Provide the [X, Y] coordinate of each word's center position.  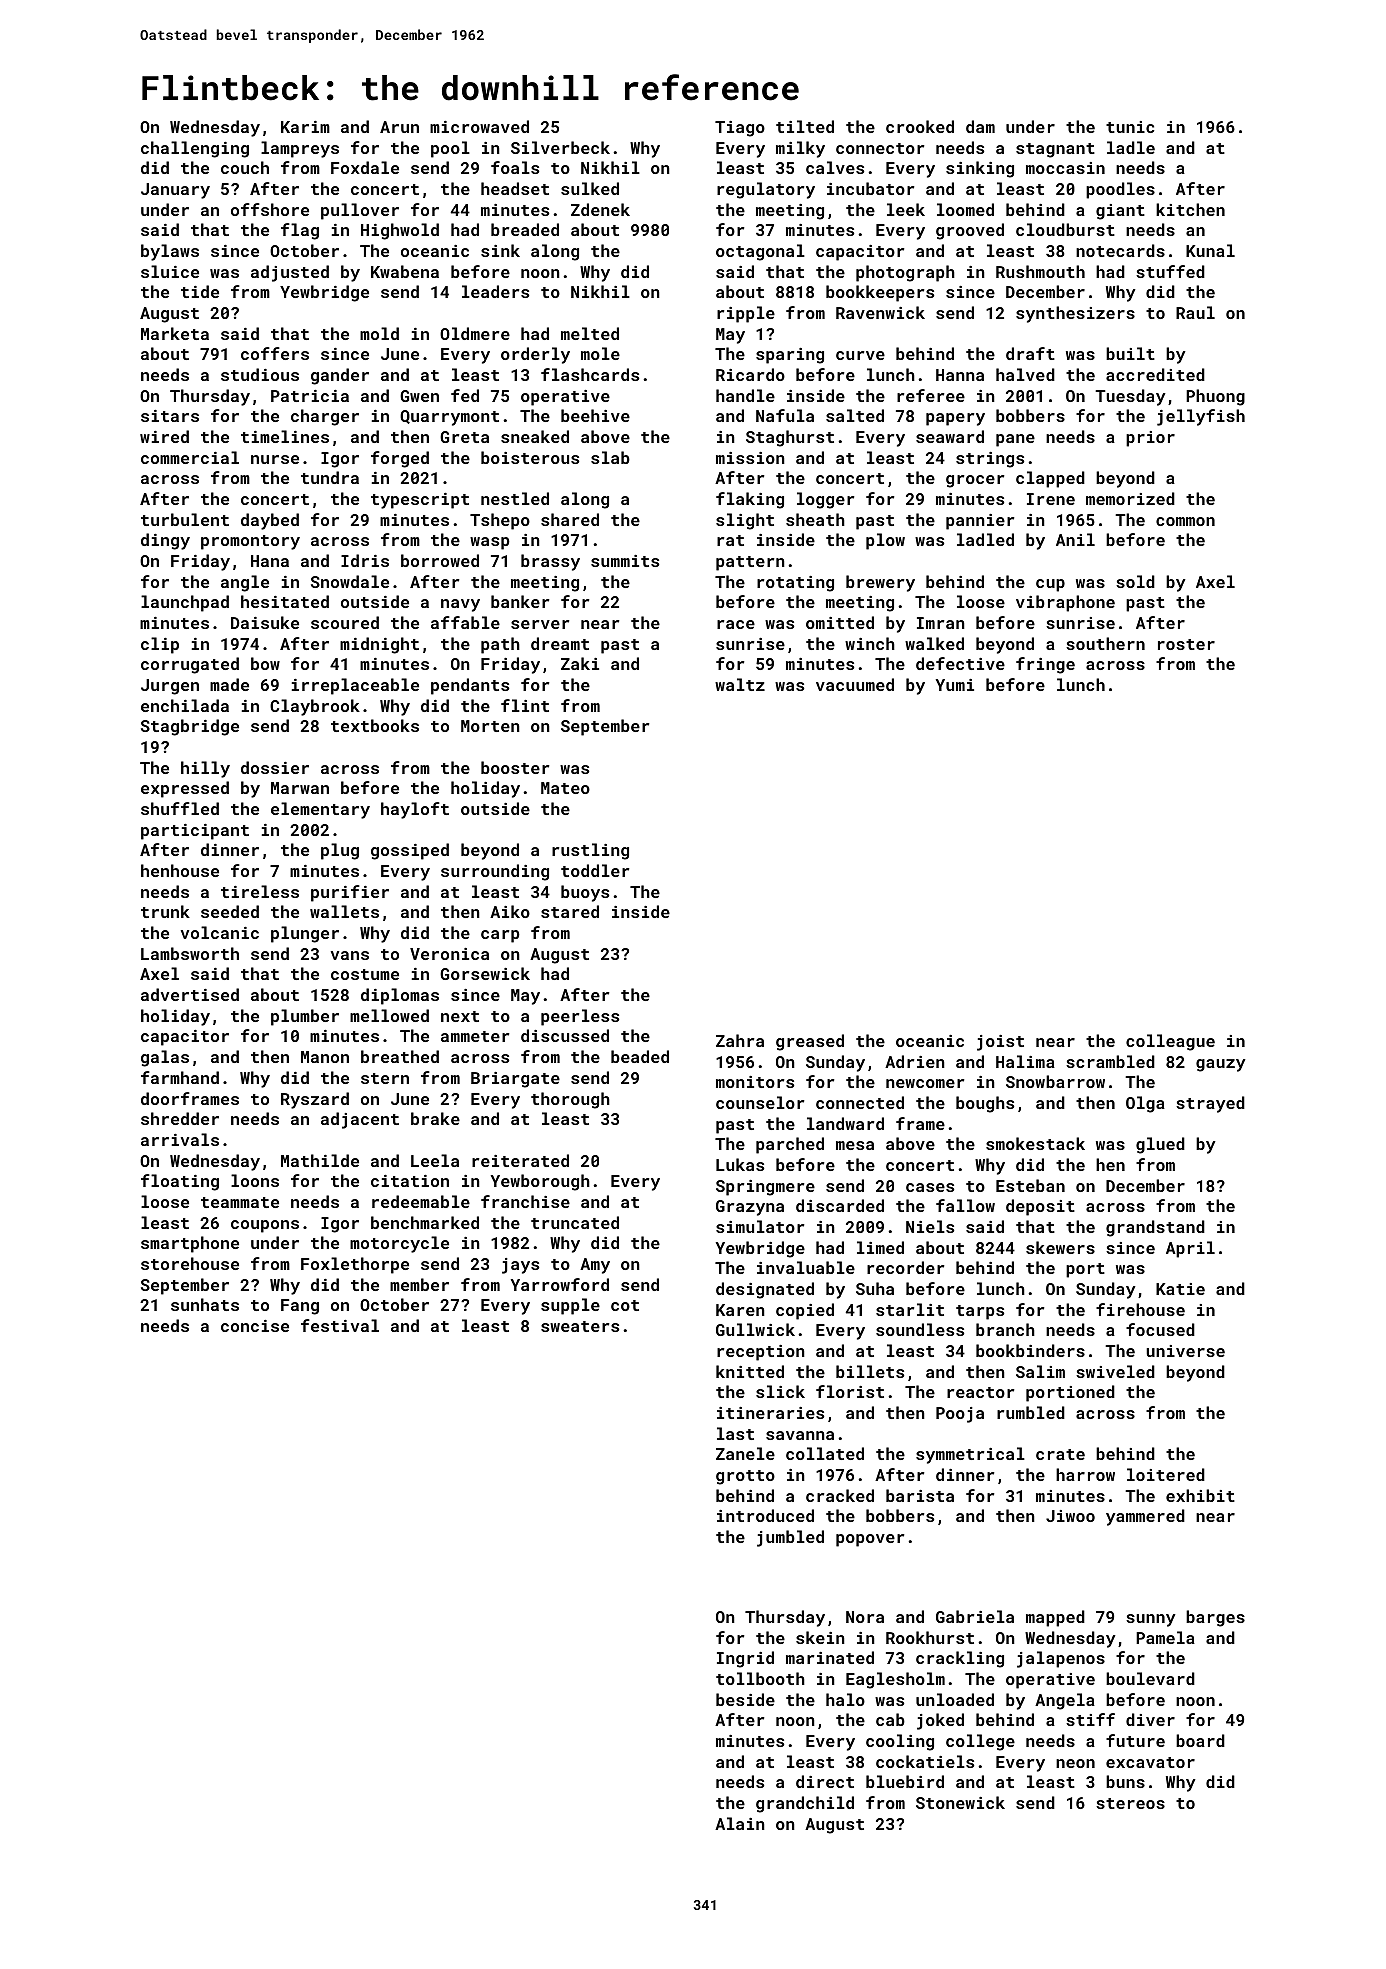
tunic [1130, 127]
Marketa [175, 333]
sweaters [580, 1326]
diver [1150, 1719]
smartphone [190, 1244]
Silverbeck [560, 147]
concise [255, 1326]
